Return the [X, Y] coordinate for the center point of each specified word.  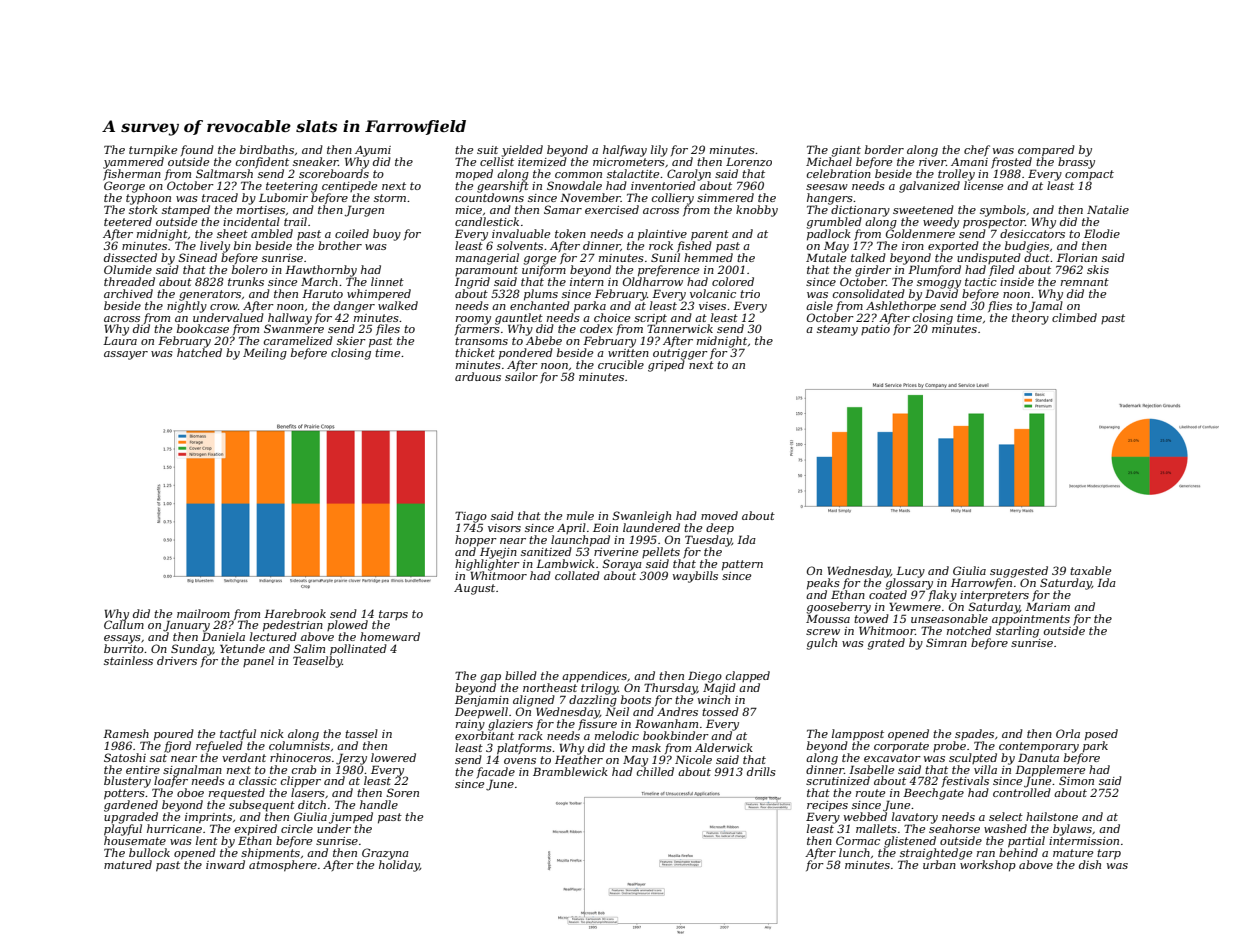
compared [1046, 151]
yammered [133, 163]
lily [659, 151]
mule [580, 515]
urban [939, 864]
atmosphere [283, 866]
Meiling [265, 354]
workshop [988, 866]
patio [875, 330]
